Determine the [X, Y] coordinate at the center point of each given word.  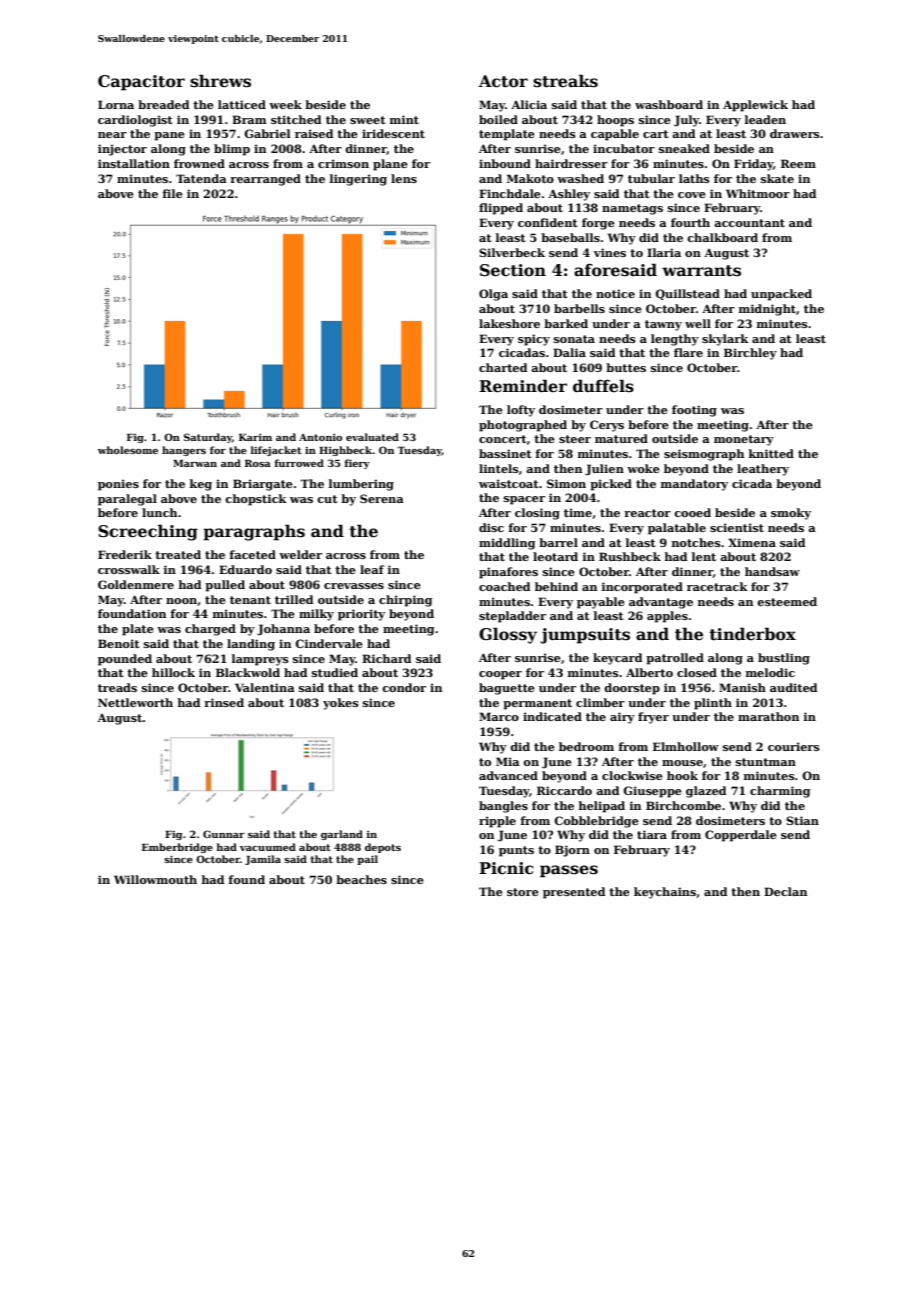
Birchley [750, 354]
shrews [220, 81]
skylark [725, 340]
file [172, 193]
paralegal [127, 500]
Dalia [569, 352]
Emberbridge [177, 848]
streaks [565, 81]
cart [656, 134]
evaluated [372, 437]
